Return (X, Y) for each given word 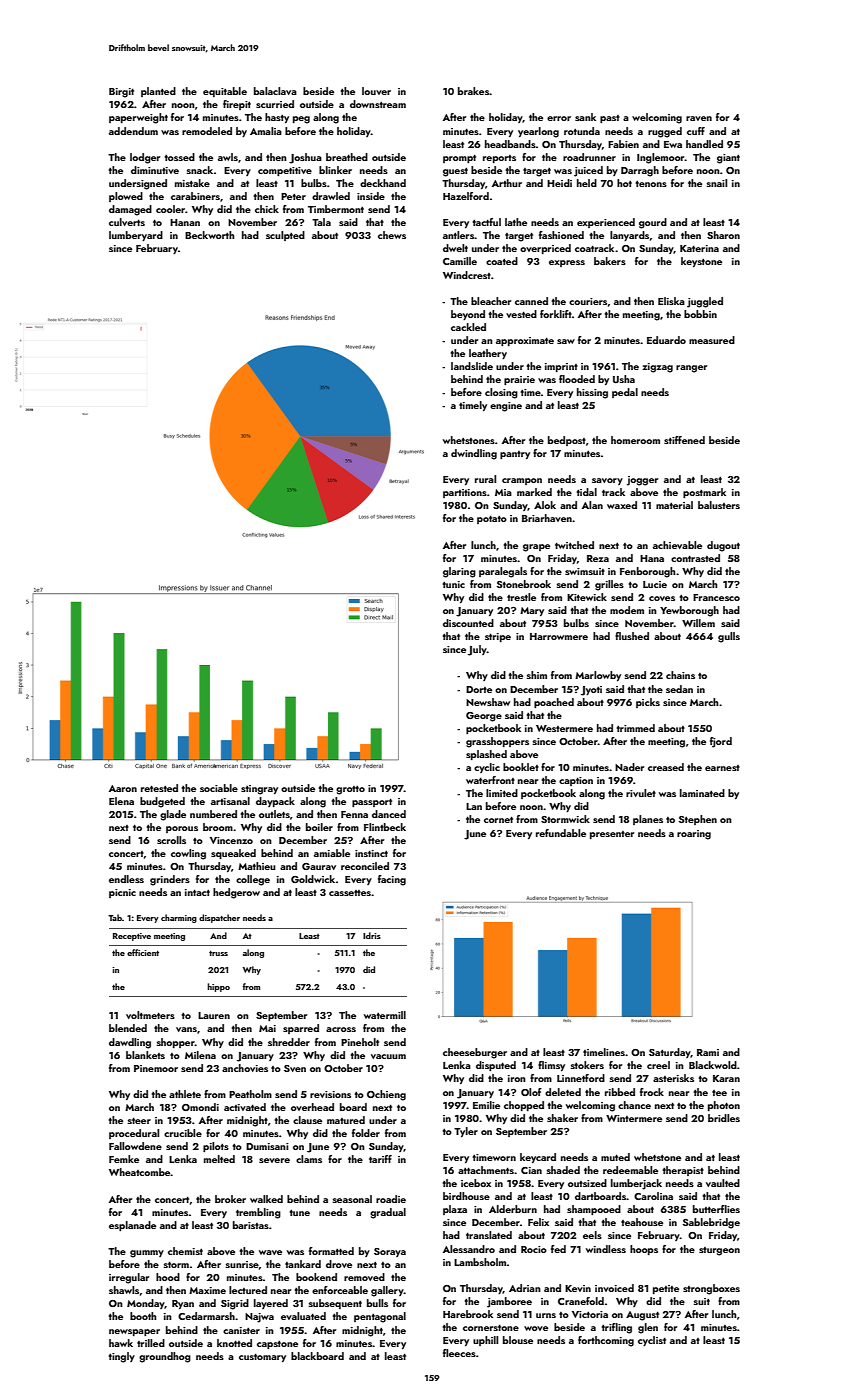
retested (159, 788)
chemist (185, 1251)
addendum (133, 131)
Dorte (479, 689)
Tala (321, 222)
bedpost (567, 441)
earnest (722, 768)
